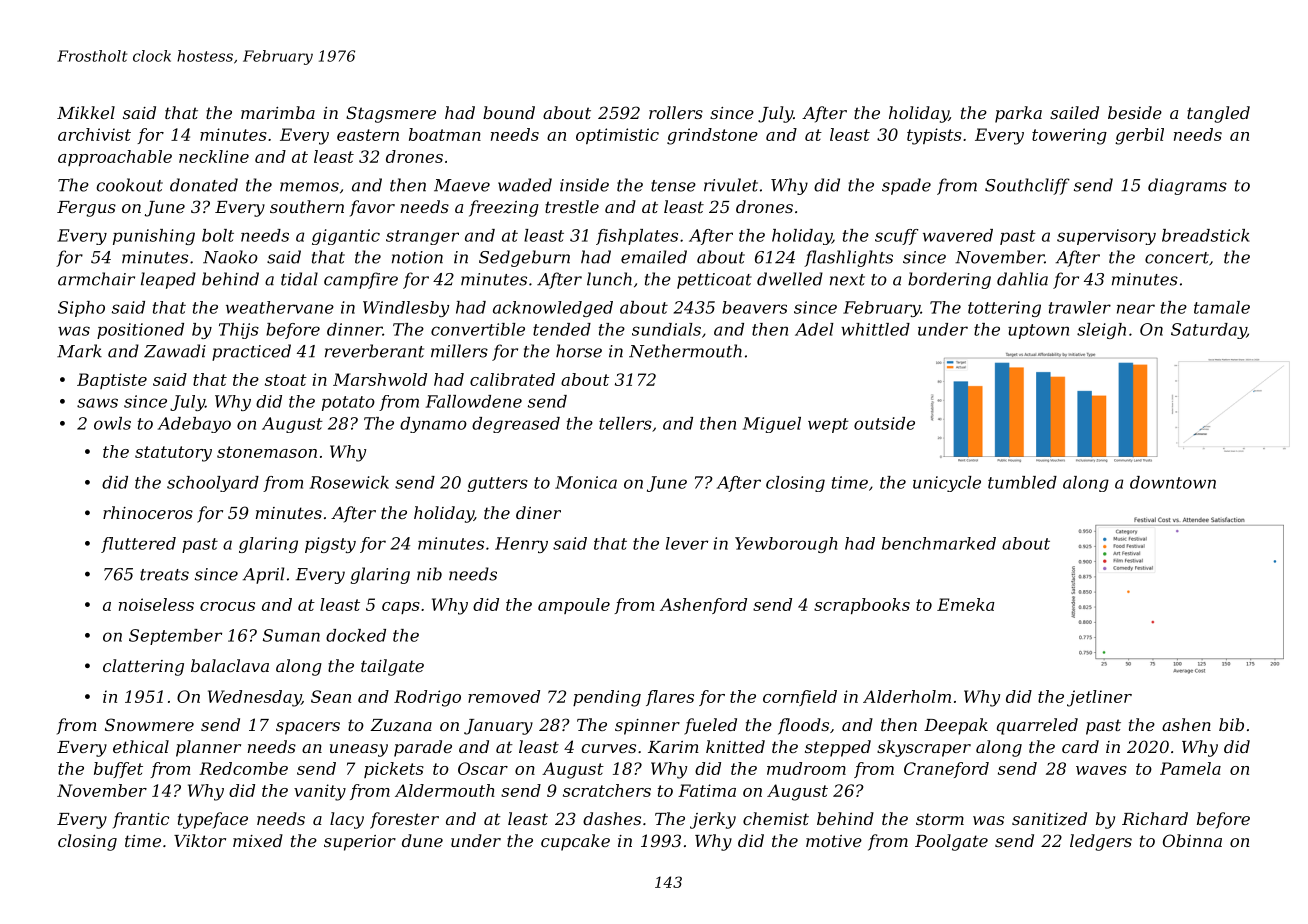 The image size is (1308, 924). Describe the element at coordinates (1074, 112) in the screenshot. I see `sailed` at that location.
